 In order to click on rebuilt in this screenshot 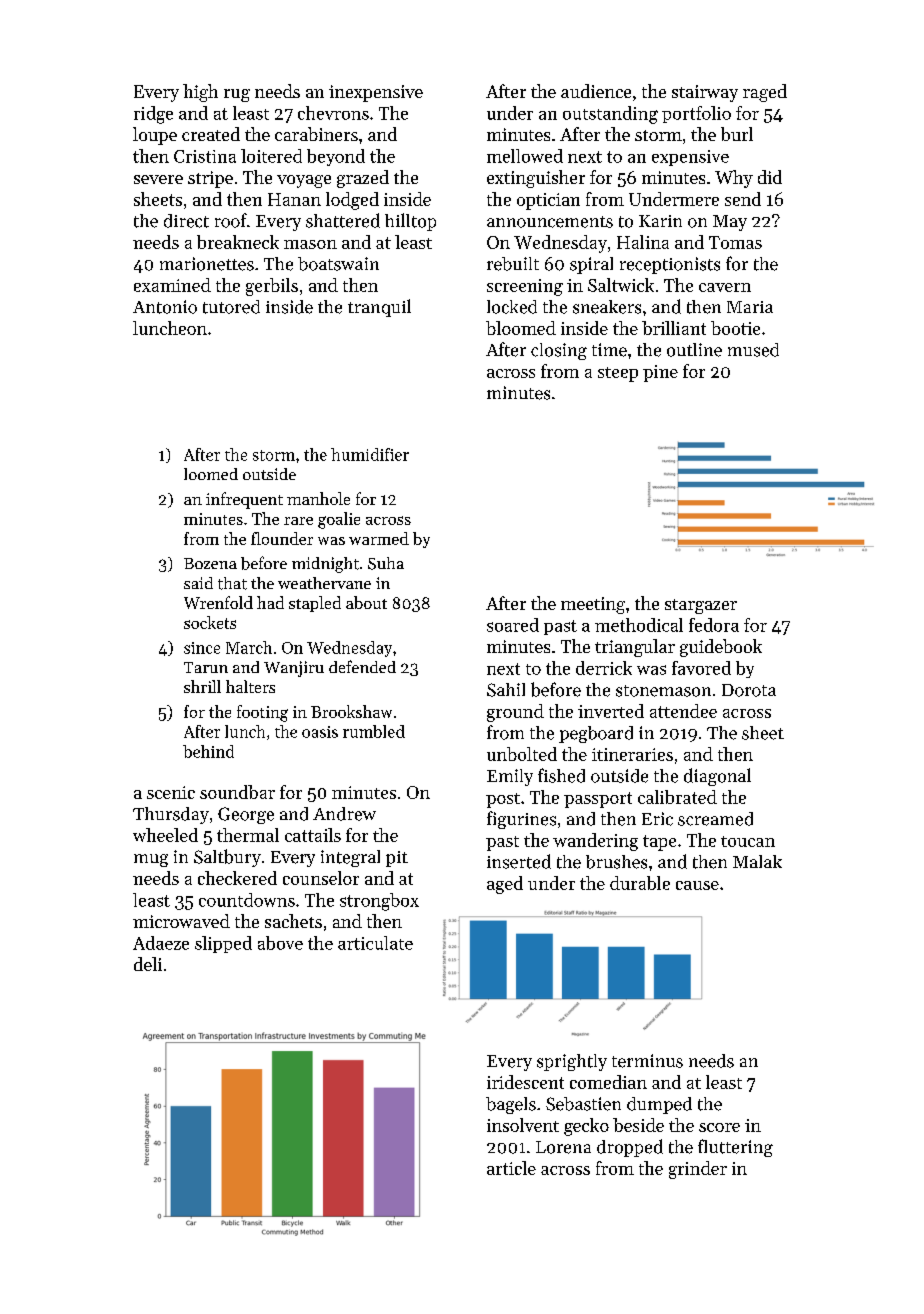, I will do `click(513, 264)`.
